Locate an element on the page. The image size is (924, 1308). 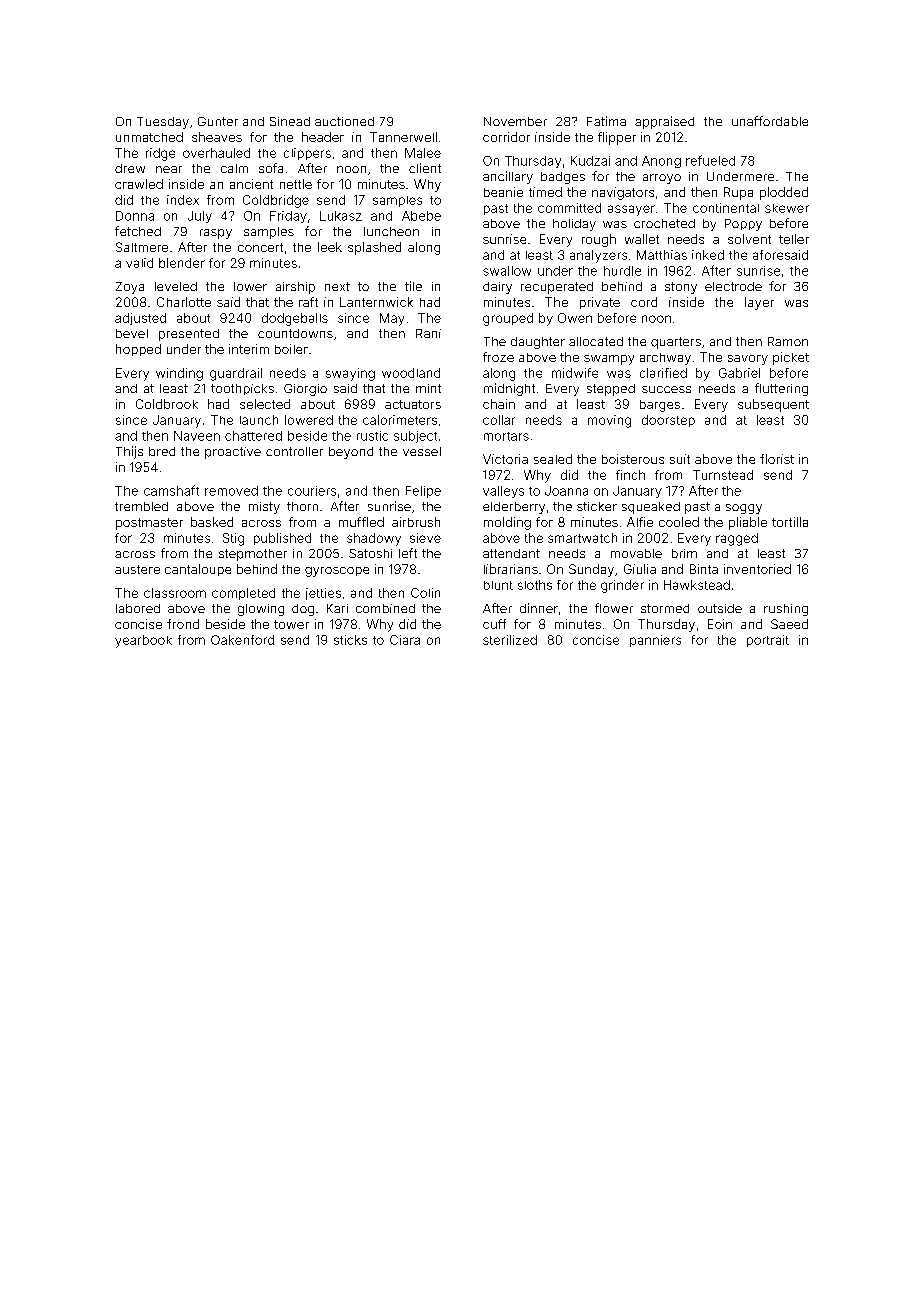
mint is located at coordinates (428, 388).
